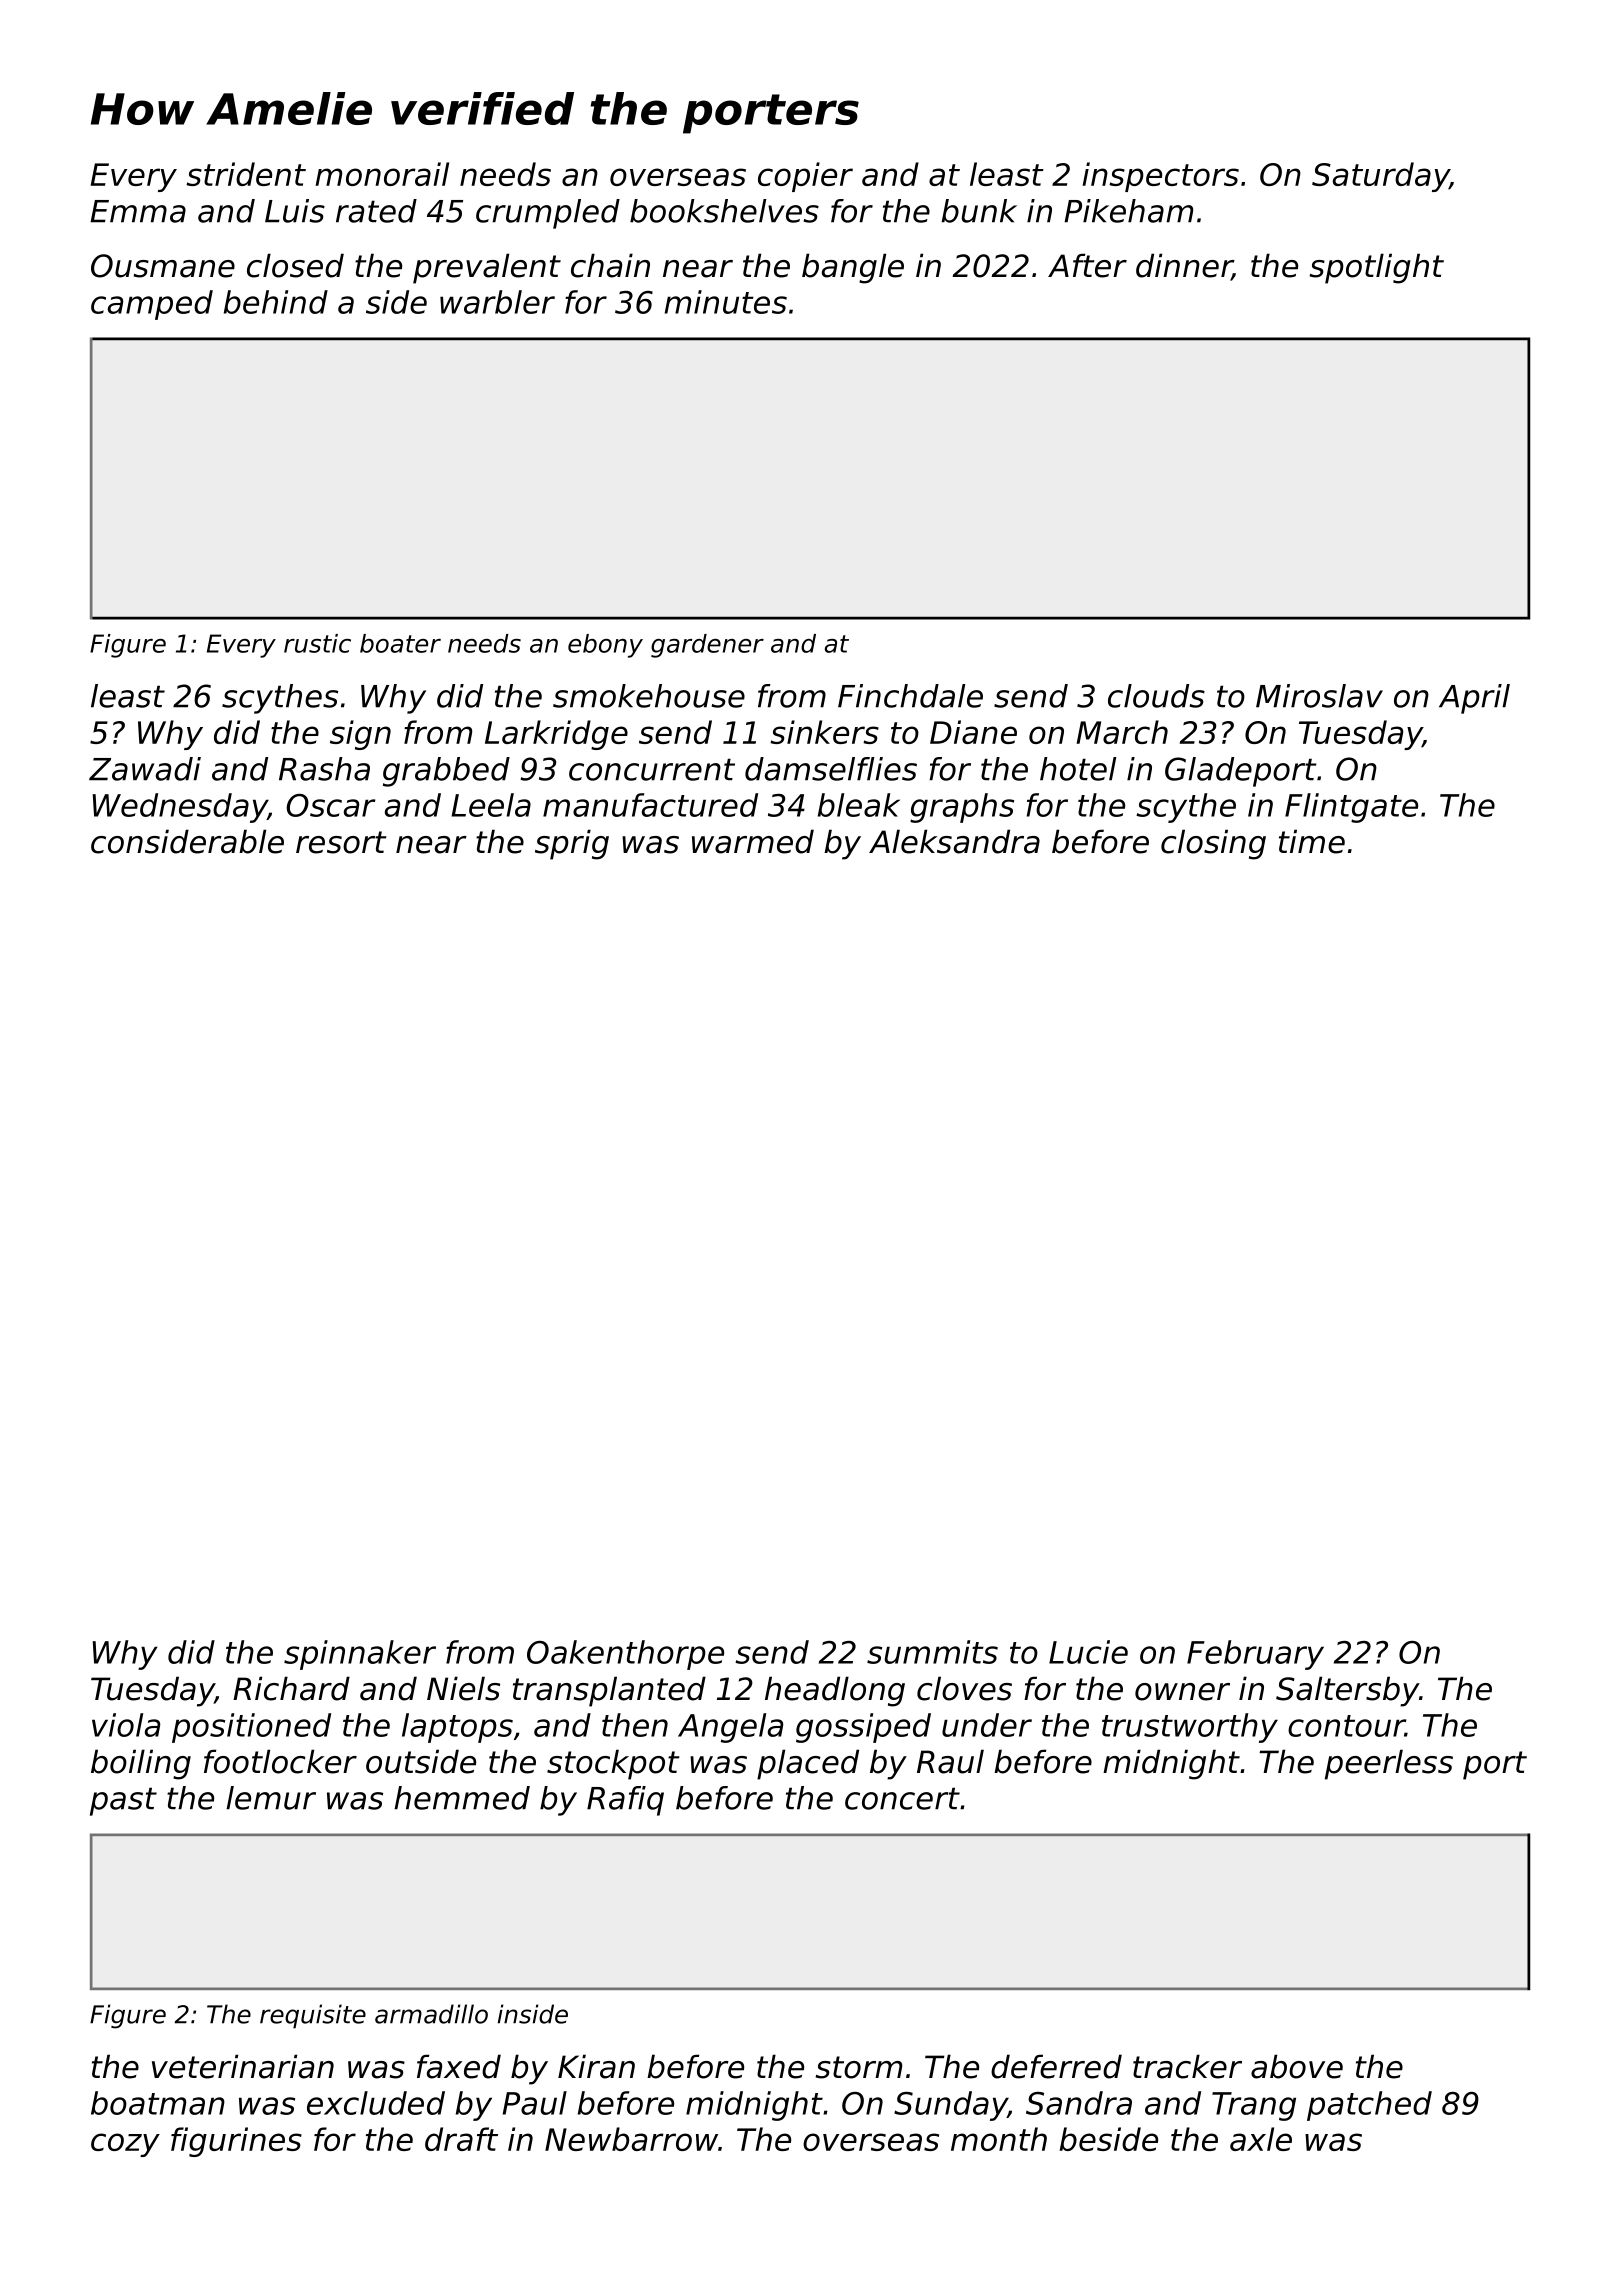 Image resolution: width=1620 pixels, height=2292 pixels. I want to click on spinnaker, so click(360, 1655).
